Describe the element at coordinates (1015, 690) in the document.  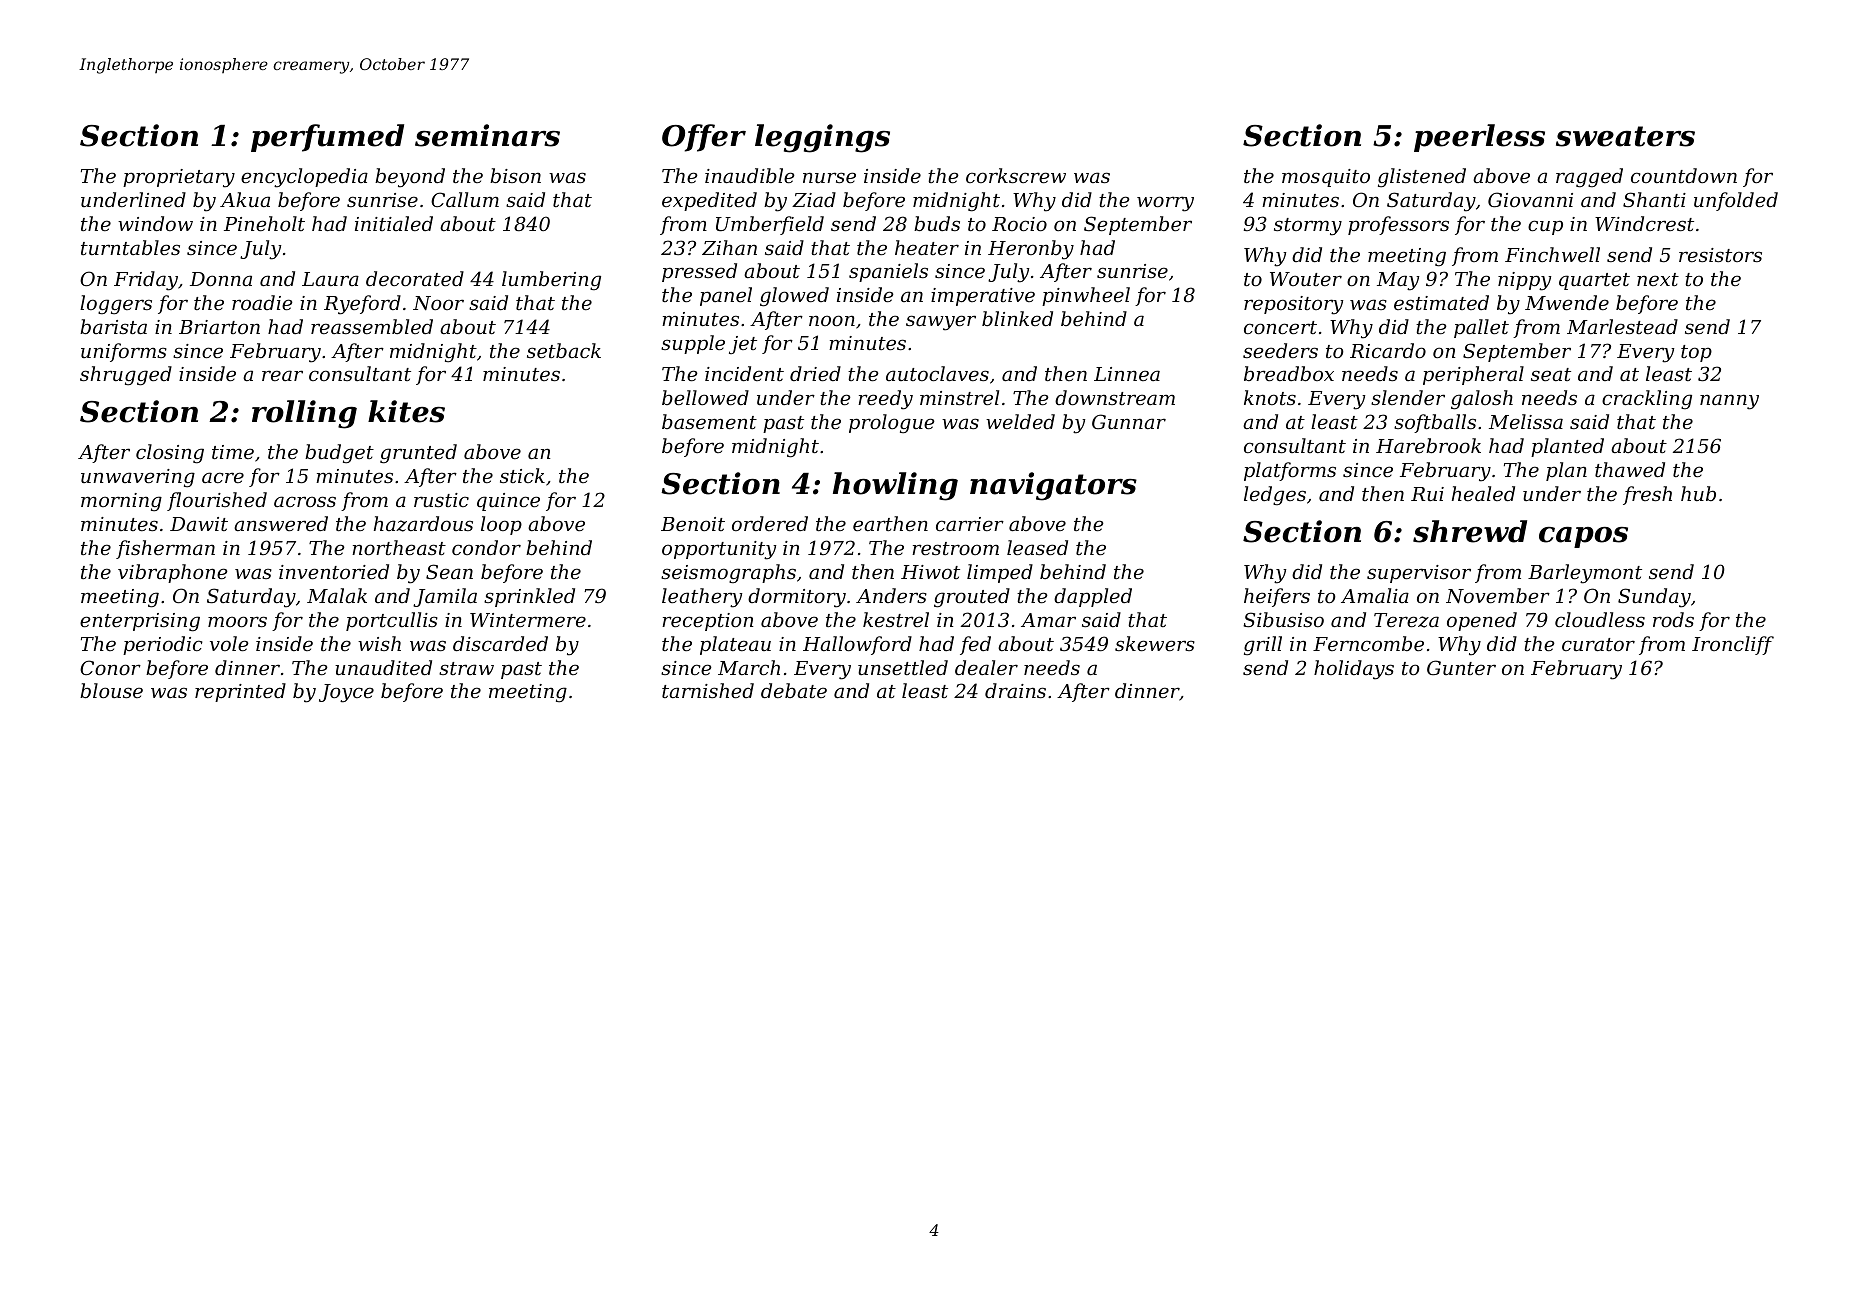
I see `drains` at that location.
